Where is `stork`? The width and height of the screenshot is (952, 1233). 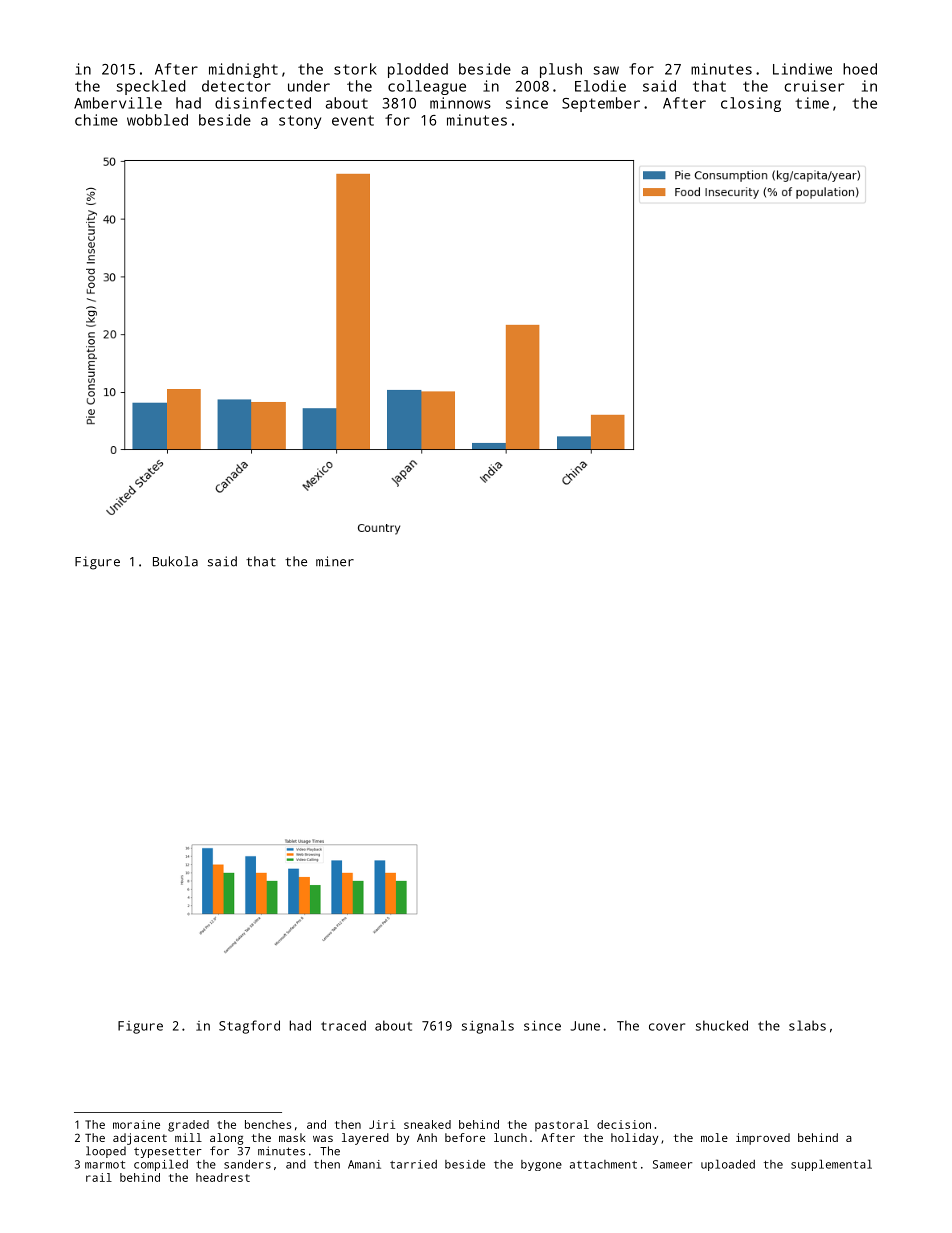 stork is located at coordinates (355, 69).
